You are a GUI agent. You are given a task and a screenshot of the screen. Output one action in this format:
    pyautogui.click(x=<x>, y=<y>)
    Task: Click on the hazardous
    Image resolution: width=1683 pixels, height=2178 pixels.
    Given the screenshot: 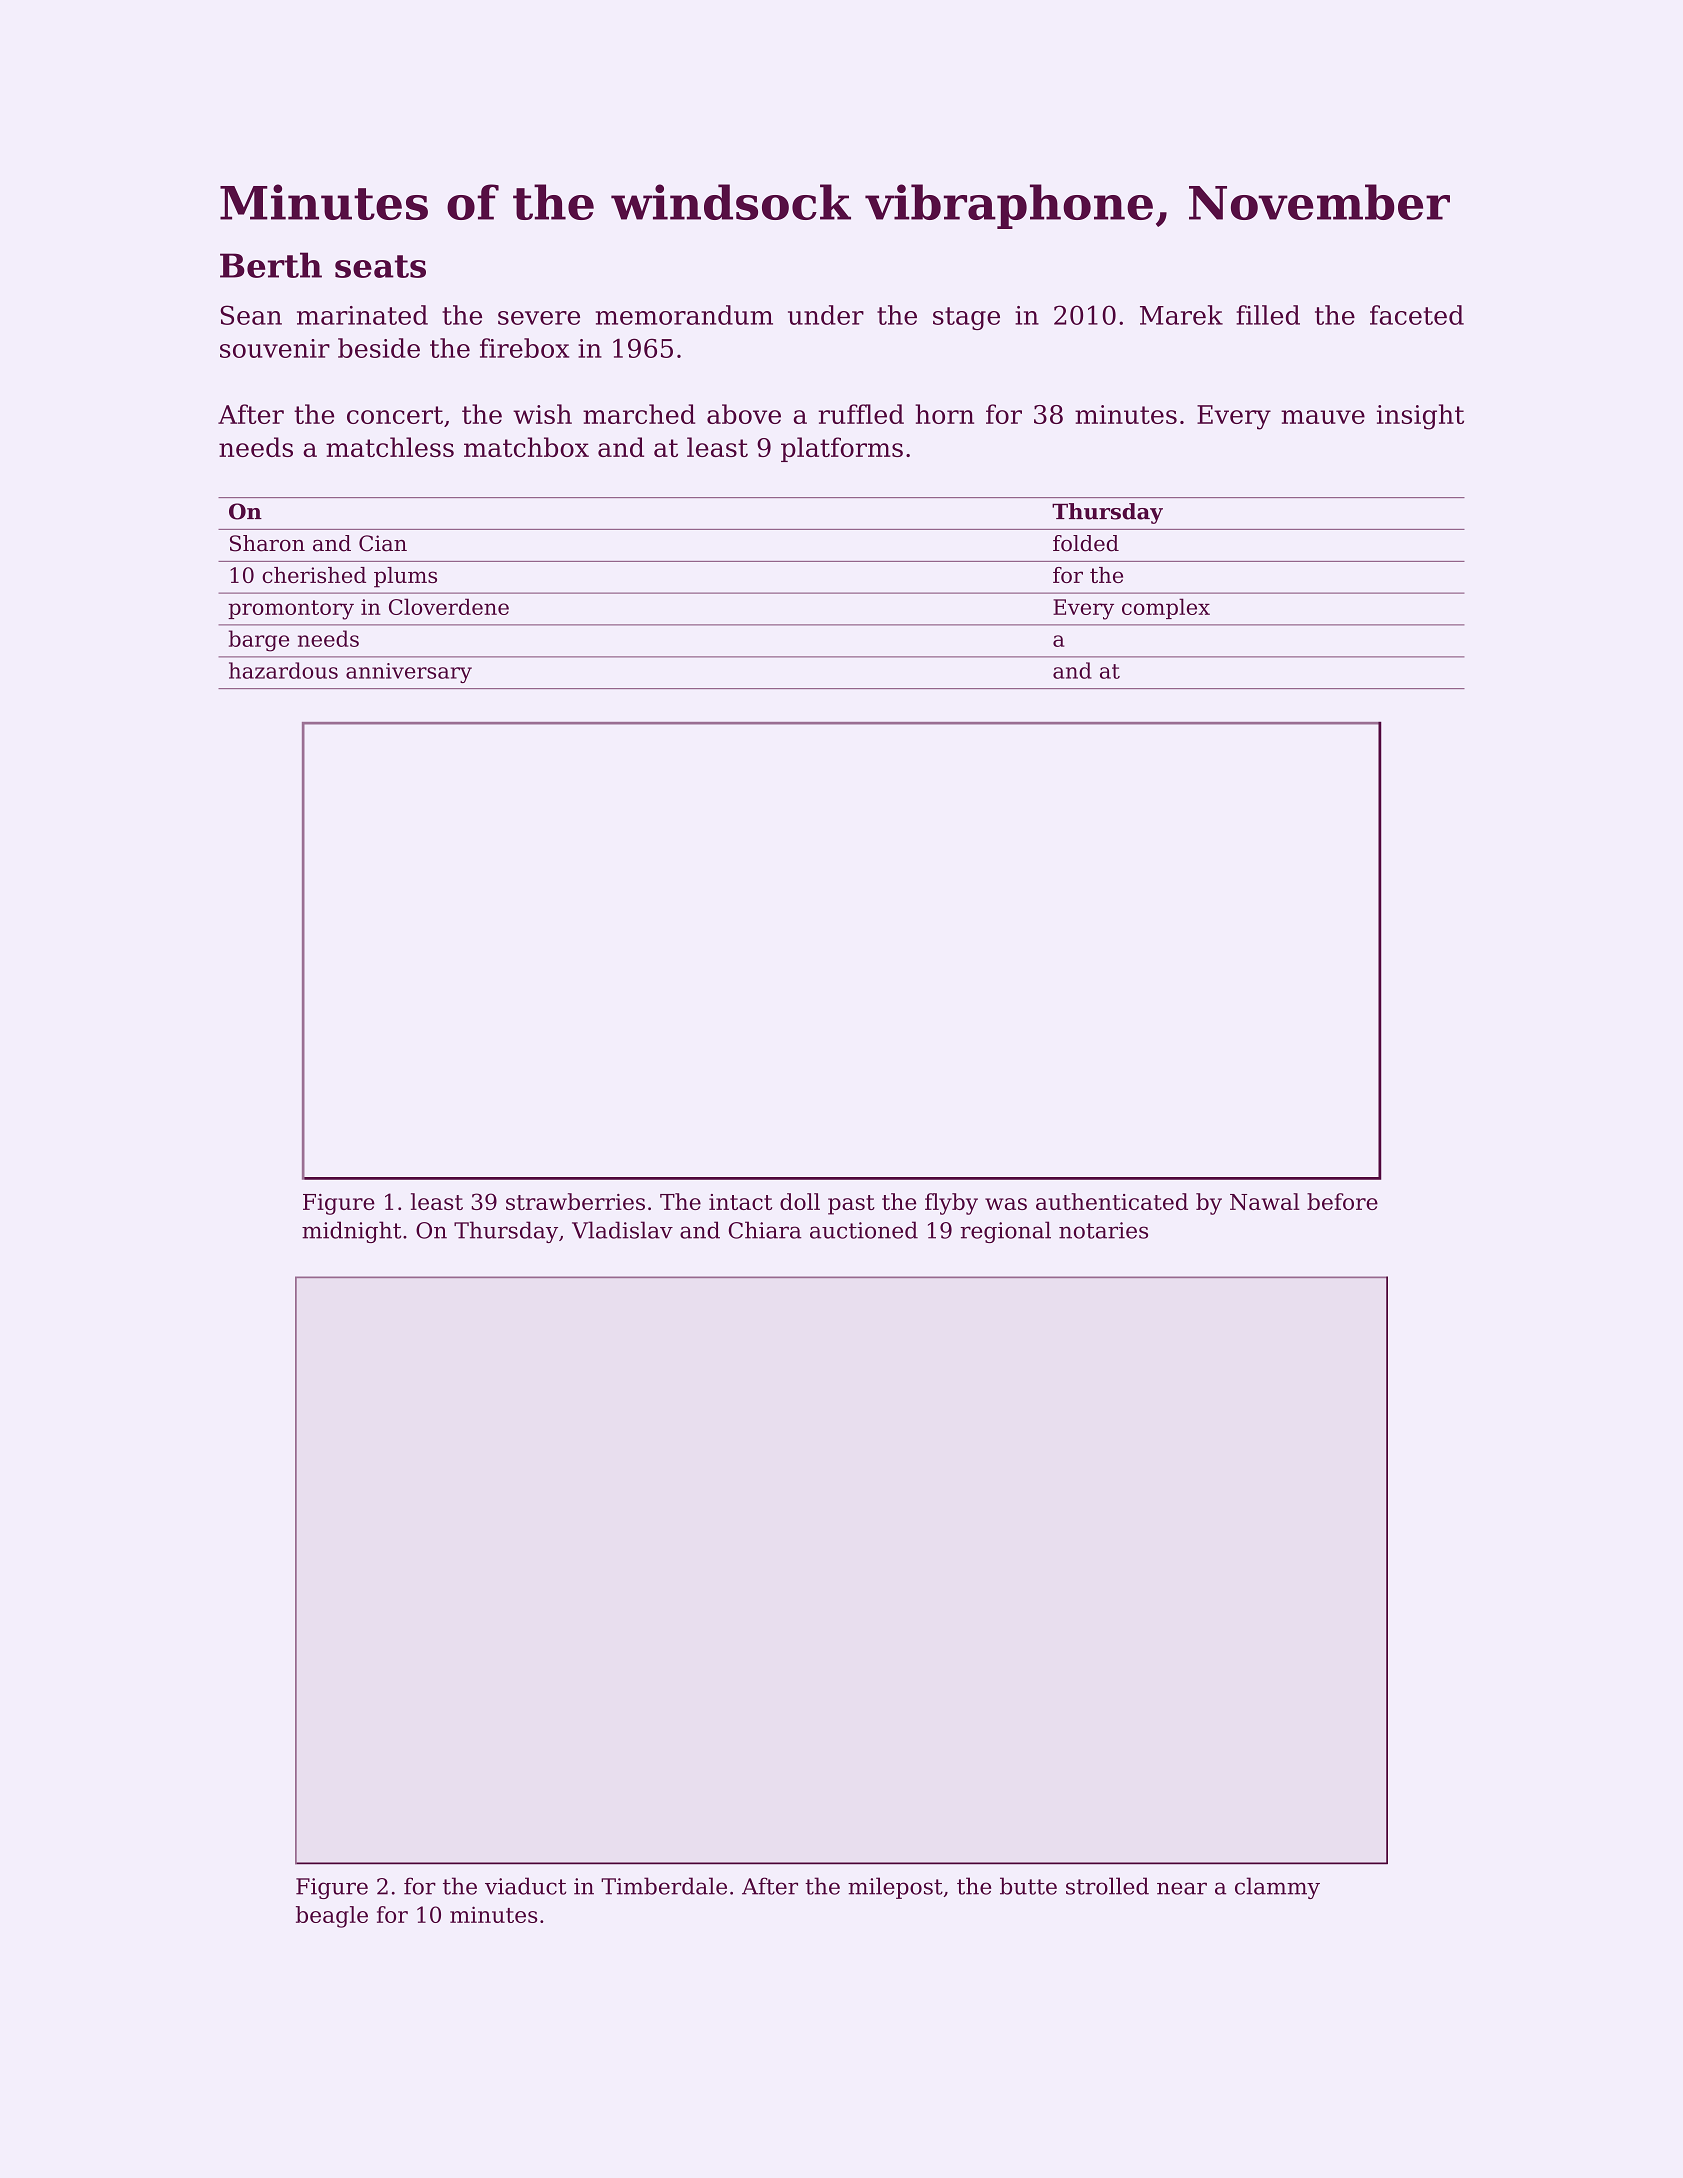 What is the action you would take?
    pyautogui.click(x=283, y=670)
